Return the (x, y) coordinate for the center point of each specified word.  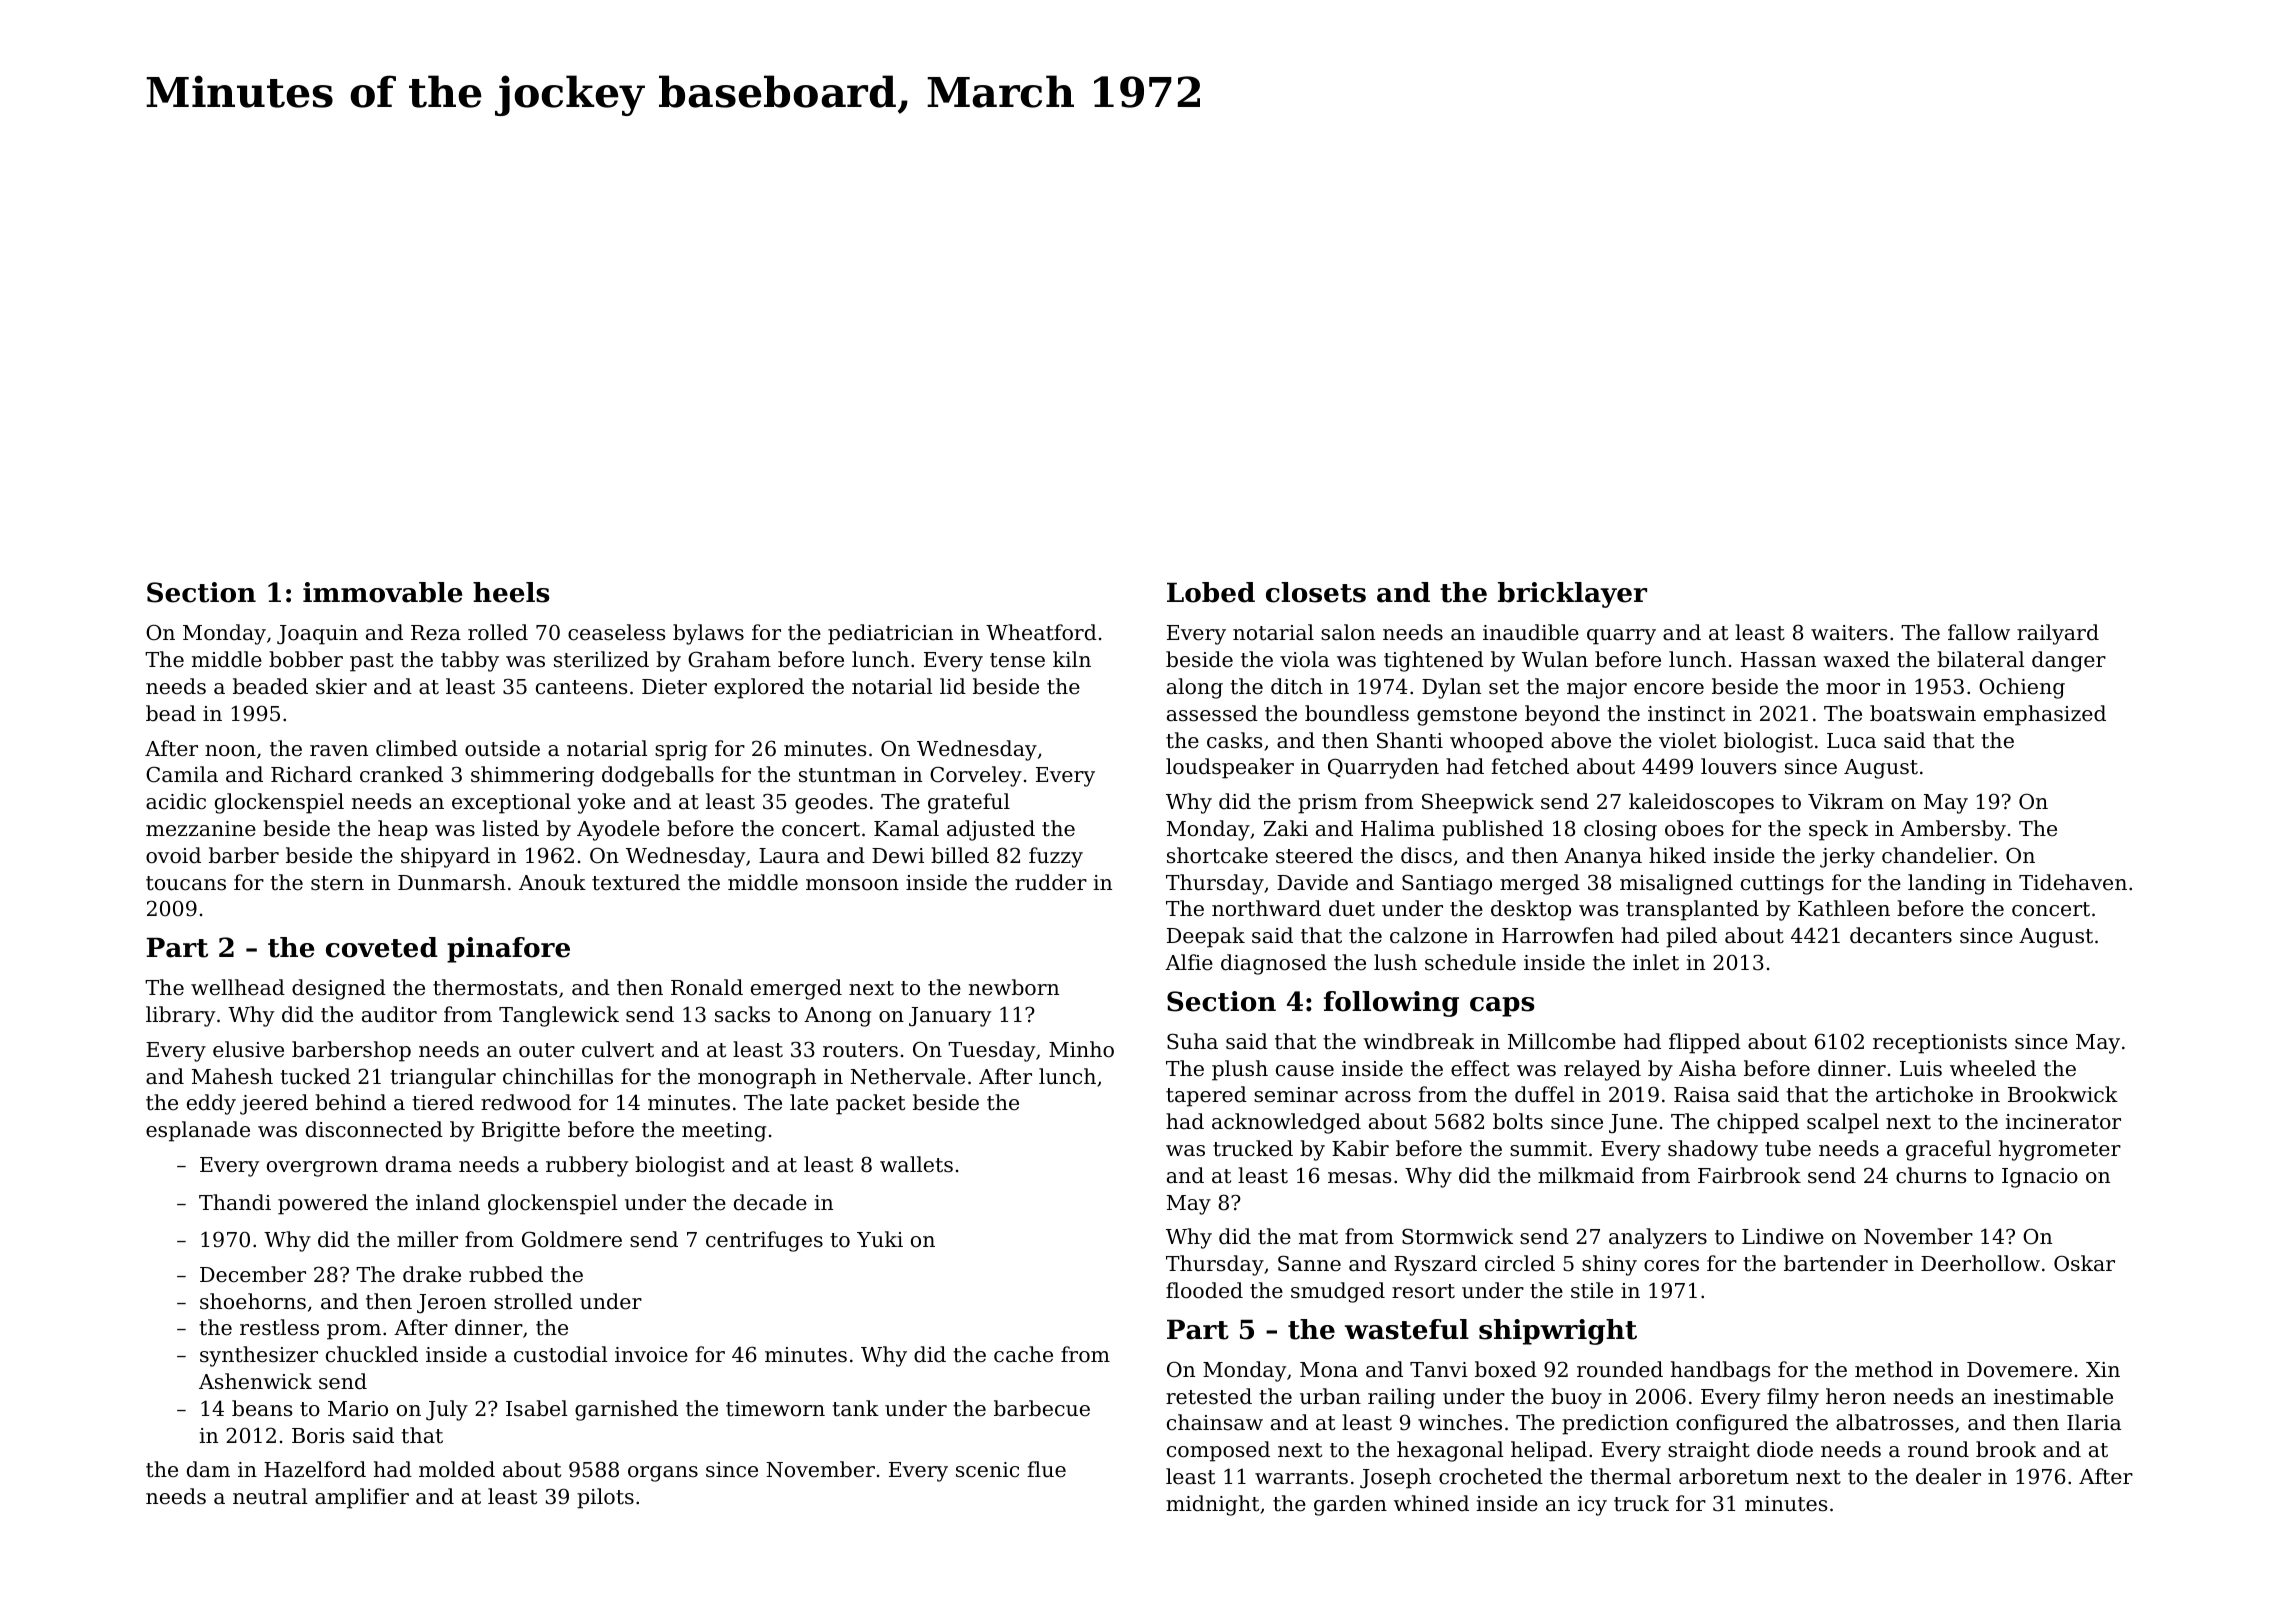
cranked (401, 774)
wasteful (1407, 1329)
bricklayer (1572, 595)
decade (770, 1202)
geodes (831, 803)
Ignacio (2040, 1178)
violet (1687, 740)
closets (1316, 592)
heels (511, 592)
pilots (605, 1498)
